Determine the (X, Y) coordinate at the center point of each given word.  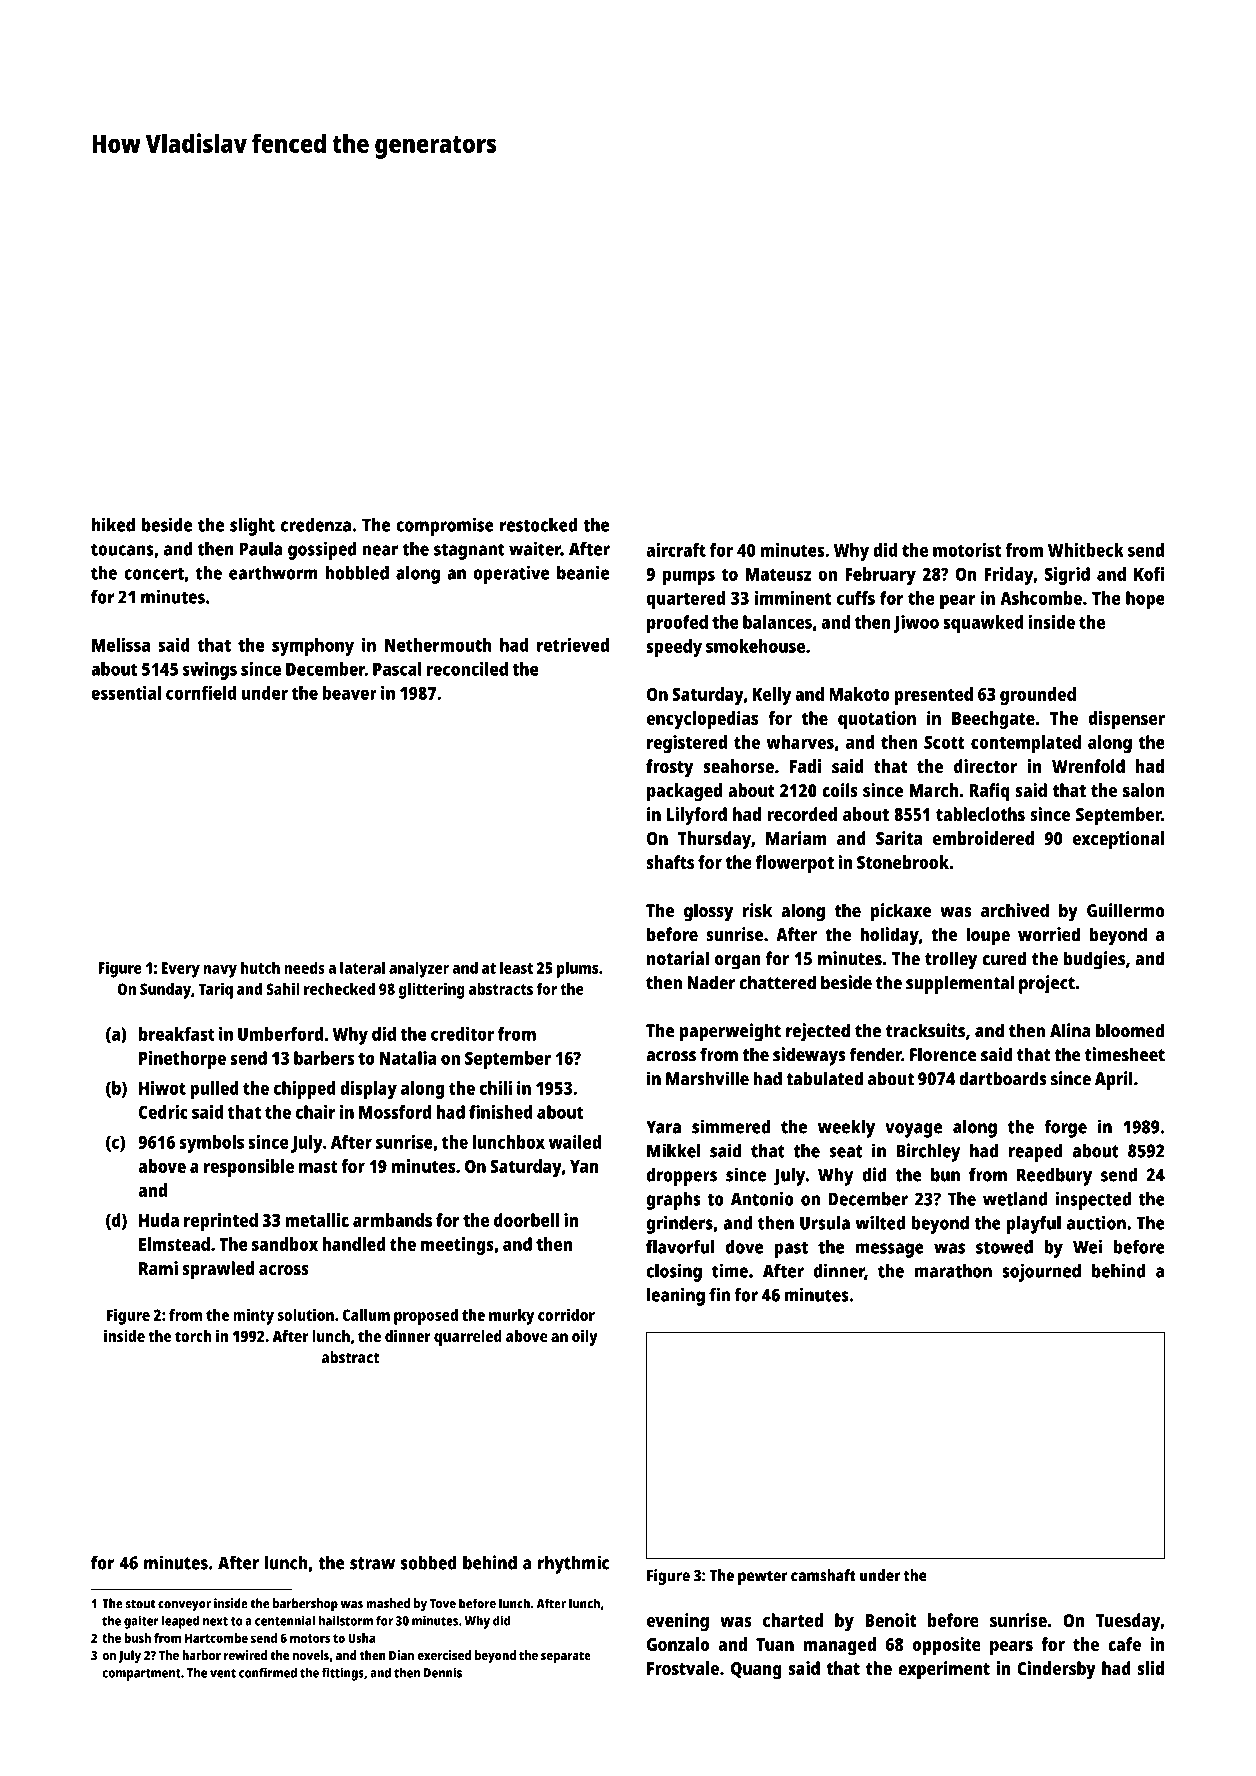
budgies (1094, 960)
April (1114, 1080)
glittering (432, 990)
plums (577, 970)
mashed (388, 1603)
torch (193, 1336)
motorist (967, 550)
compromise (445, 526)
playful (1034, 1225)
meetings (457, 1246)
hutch (260, 968)
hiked (113, 524)
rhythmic (573, 1564)
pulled (214, 1090)
